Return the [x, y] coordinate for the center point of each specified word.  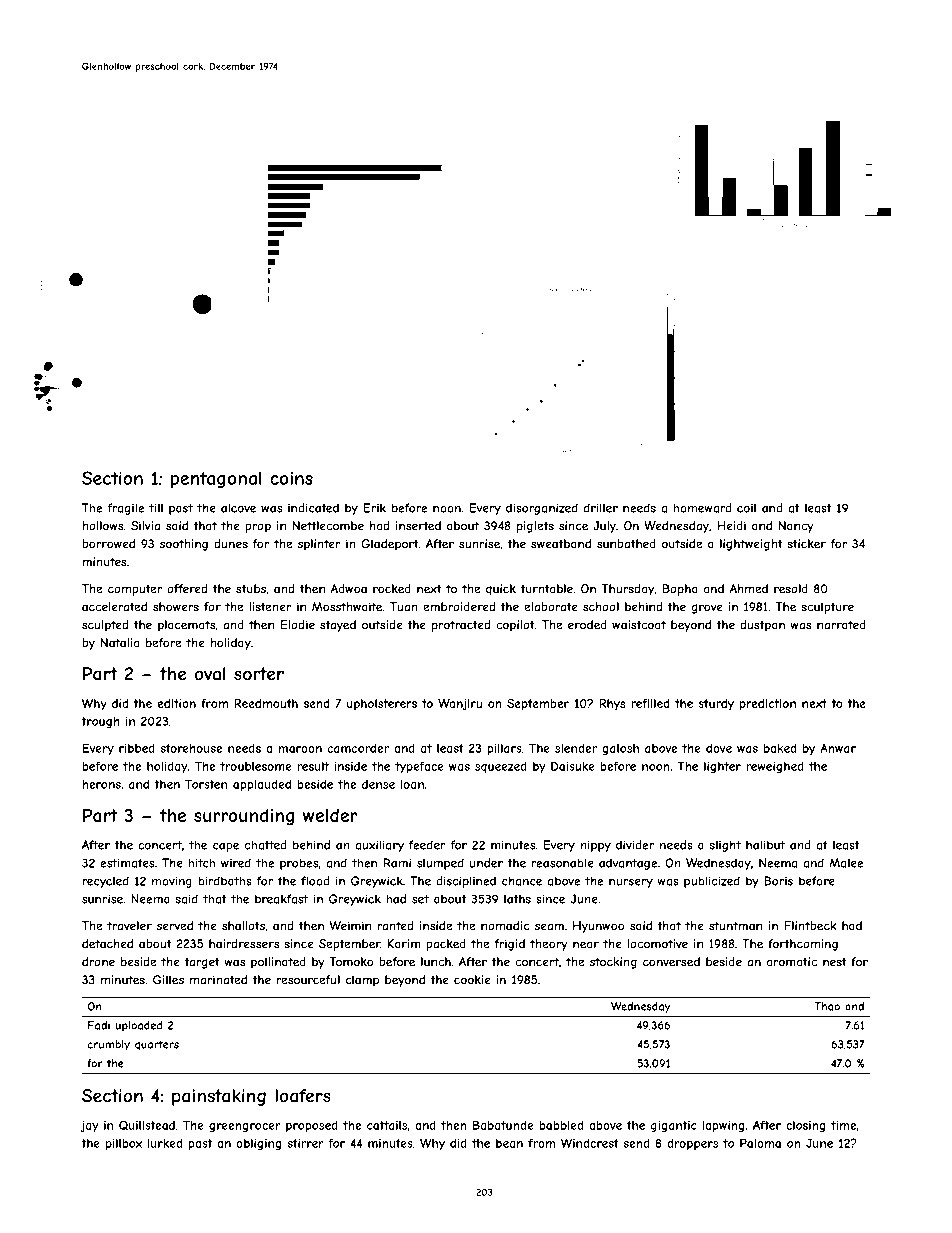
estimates [127, 863]
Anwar [838, 748]
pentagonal [216, 479]
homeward [702, 508]
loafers [303, 1096]
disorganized [542, 509]
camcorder [358, 748]
